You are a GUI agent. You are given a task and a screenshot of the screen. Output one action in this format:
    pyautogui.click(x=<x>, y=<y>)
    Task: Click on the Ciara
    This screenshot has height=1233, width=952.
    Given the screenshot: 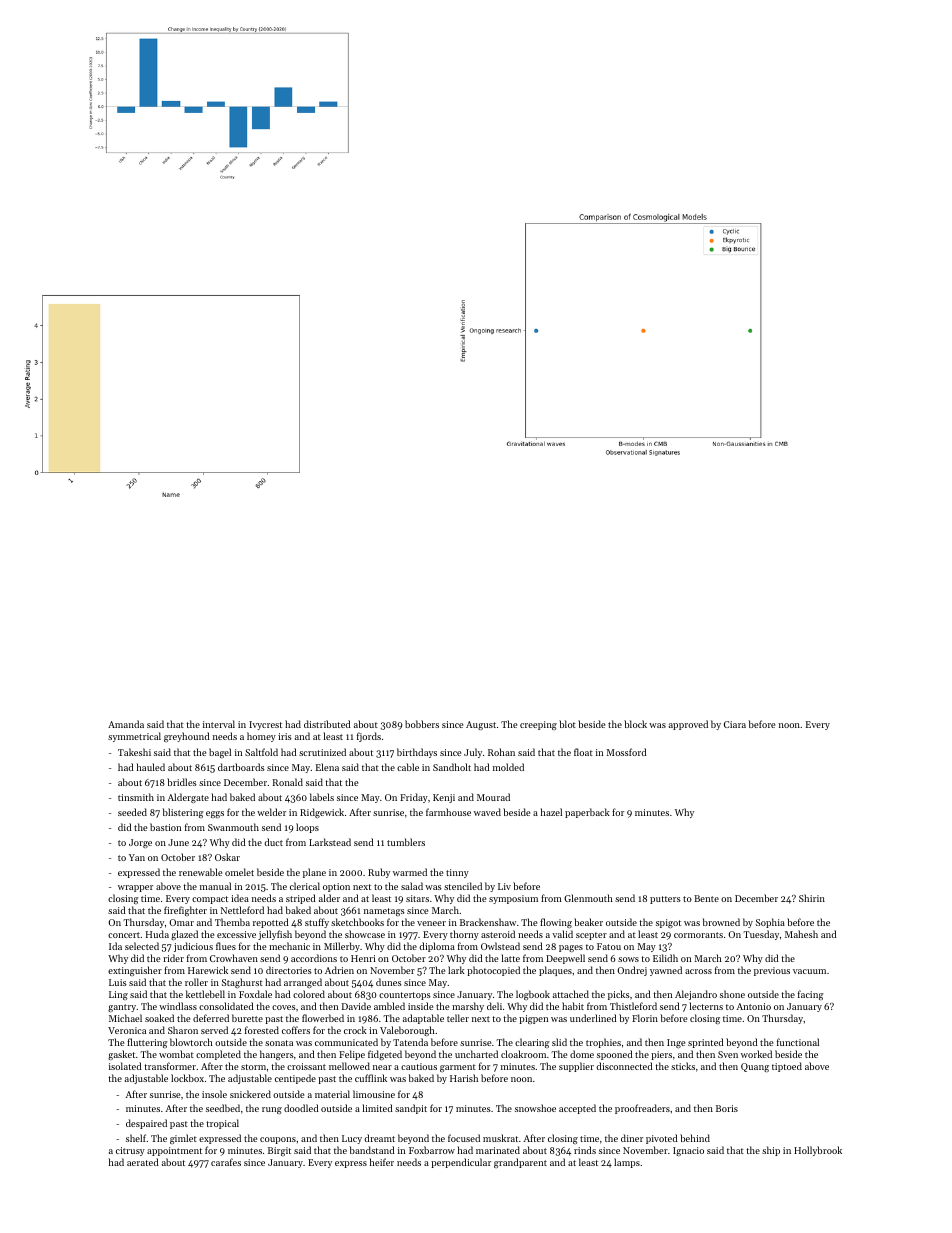 What is the action you would take?
    pyautogui.click(x=735, y=724)
